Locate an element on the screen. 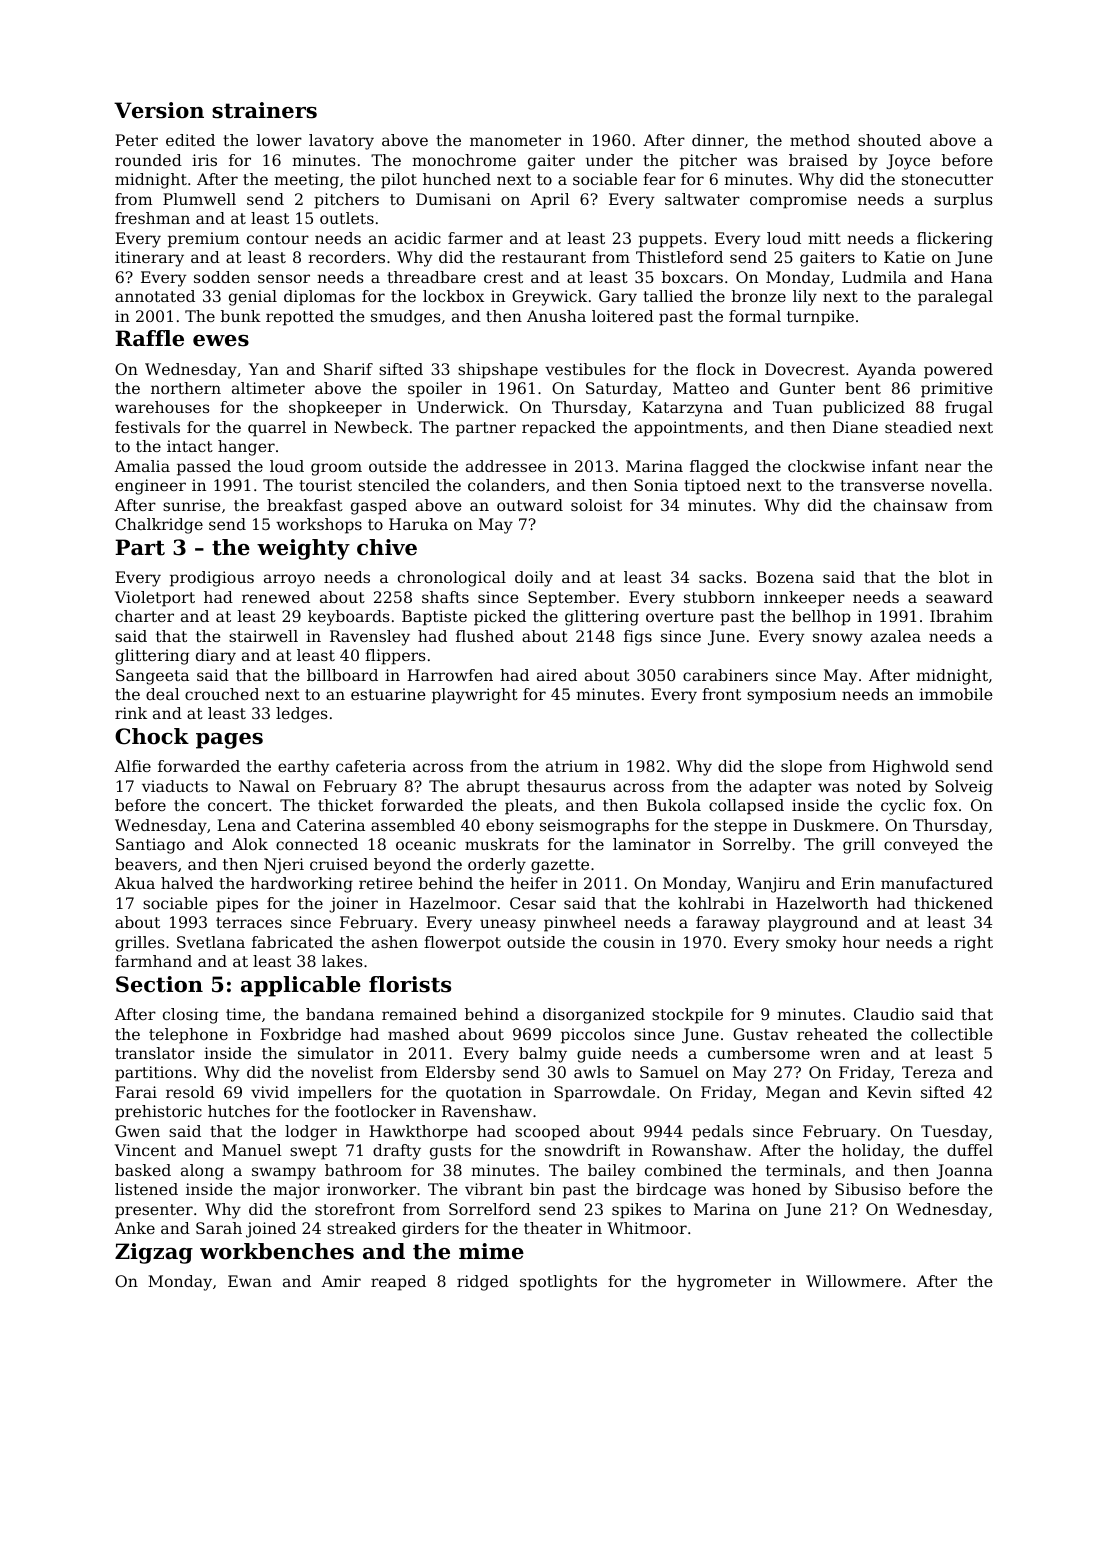 Image resolution: width=1108 pixels, height=1567 pixels. dinner is located at coordinates (718, 140).
